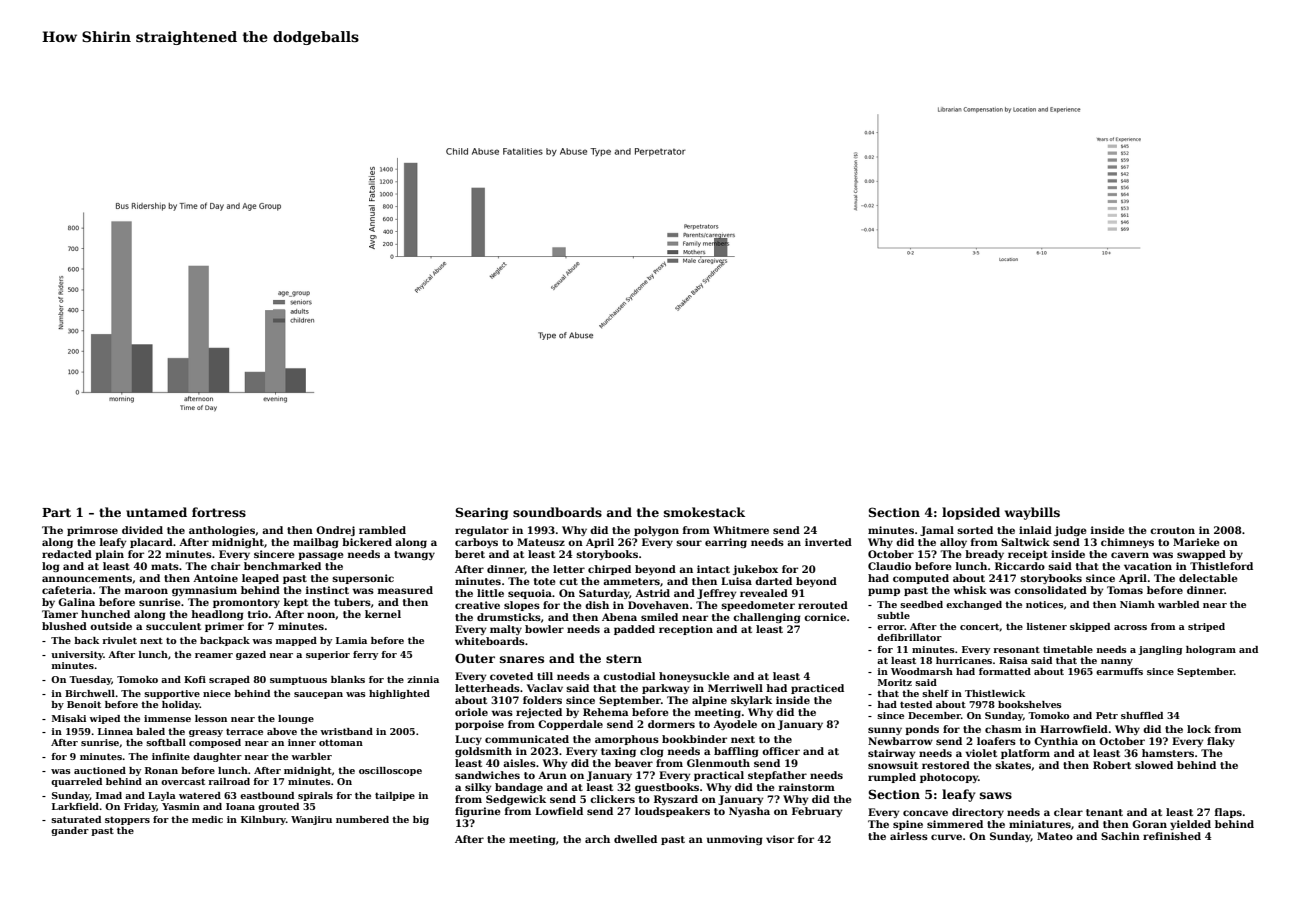 This screenshot has height=924, width=1308. I want to click on carboys, so click(476, 543).
